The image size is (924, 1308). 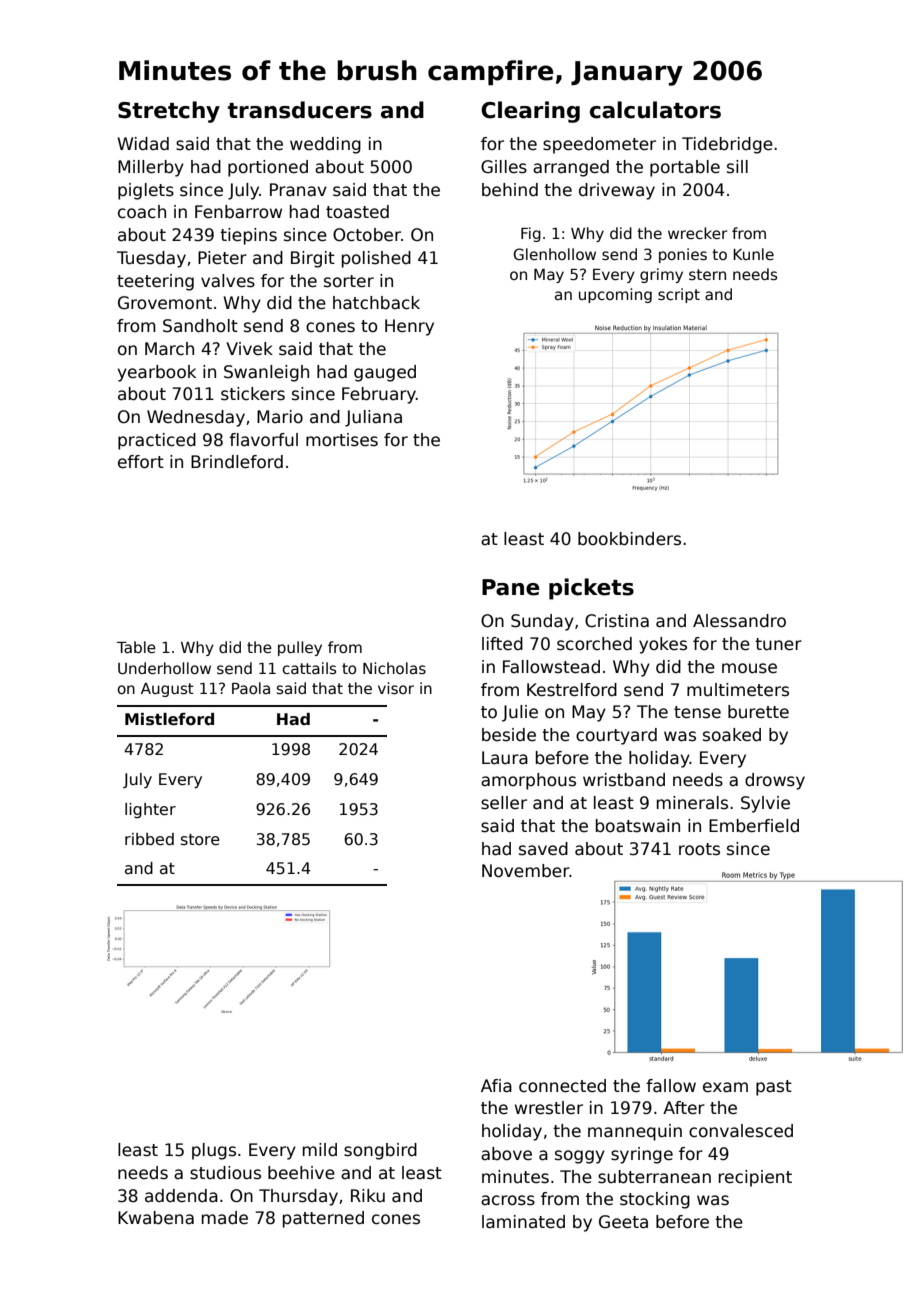 I want to click on portioned, so click(x=268, y=168).
